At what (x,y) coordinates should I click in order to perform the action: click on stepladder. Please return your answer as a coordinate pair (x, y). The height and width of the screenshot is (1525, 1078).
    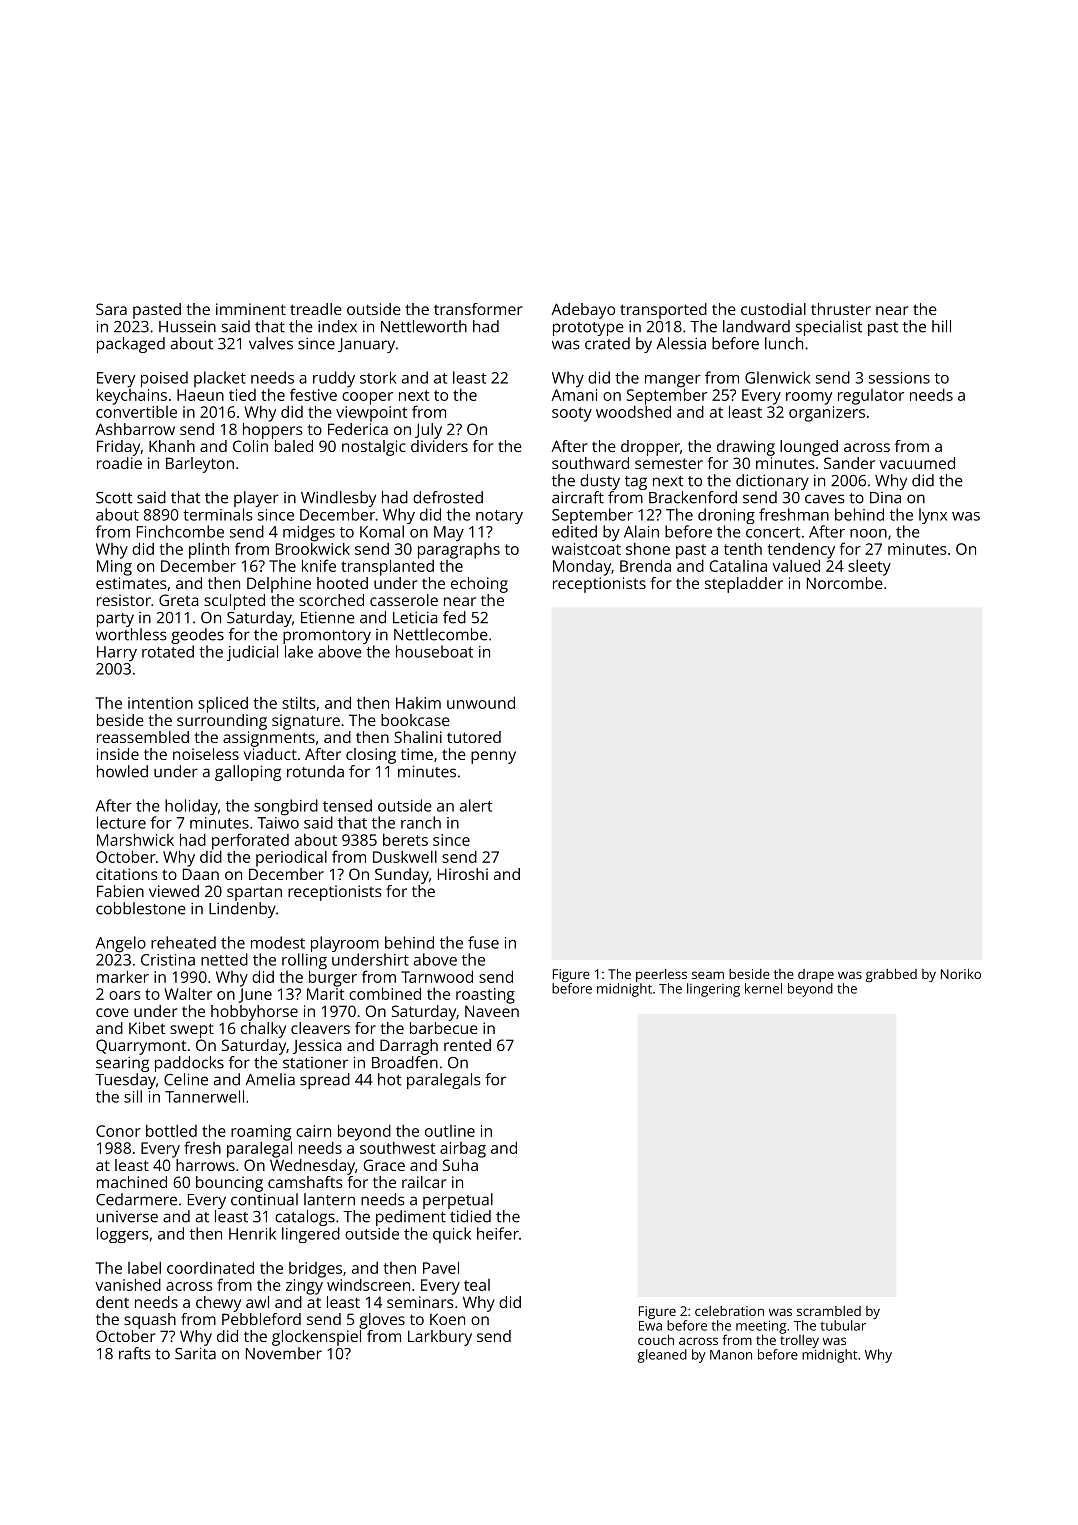
    Looking at the image, I should click on (744, 585).
